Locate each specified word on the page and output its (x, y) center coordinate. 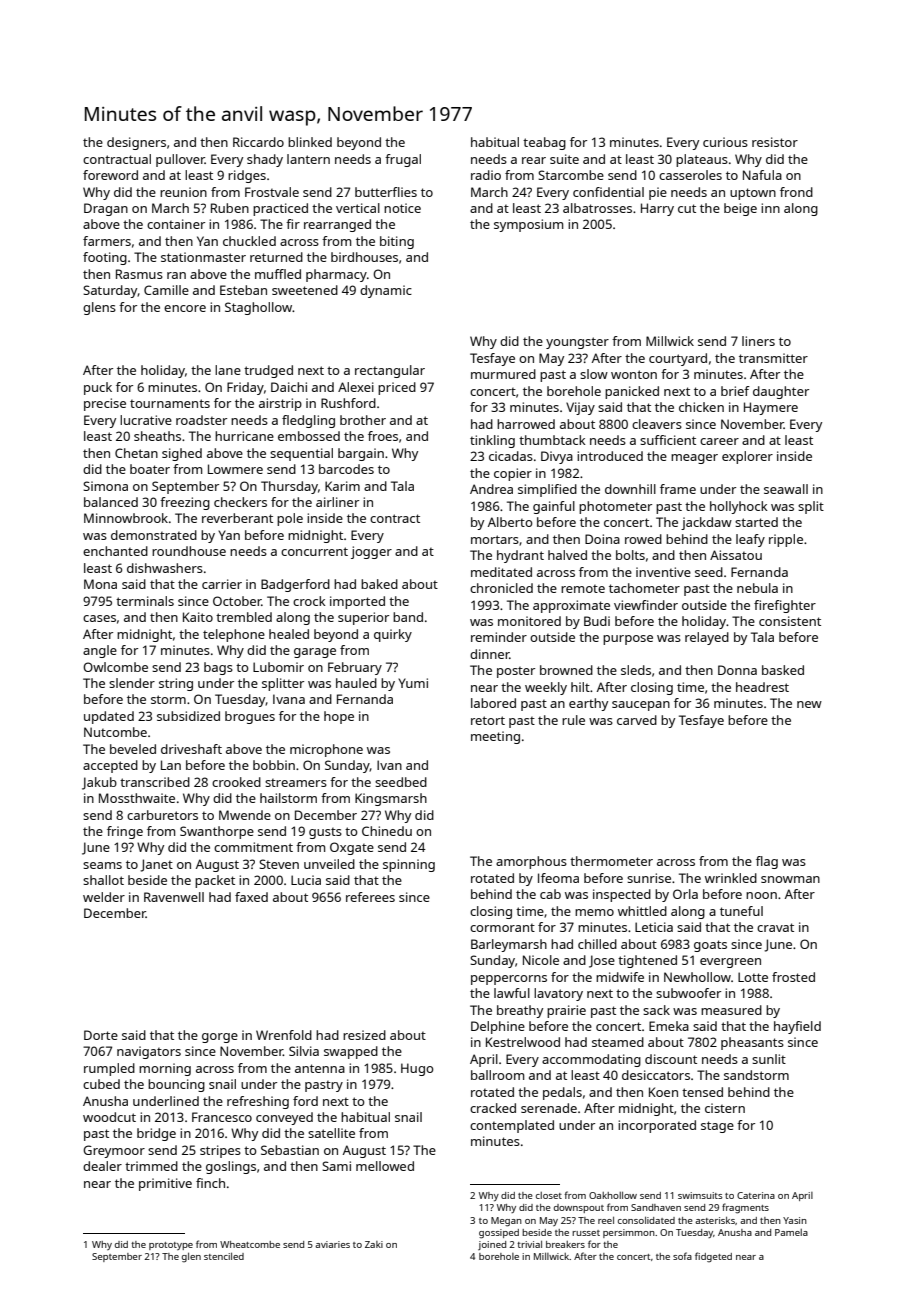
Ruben (230, 208)
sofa (682, 1256)
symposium (528, 225)
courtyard (678, 359)
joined (492, 1245)
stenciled (224, 1256)
